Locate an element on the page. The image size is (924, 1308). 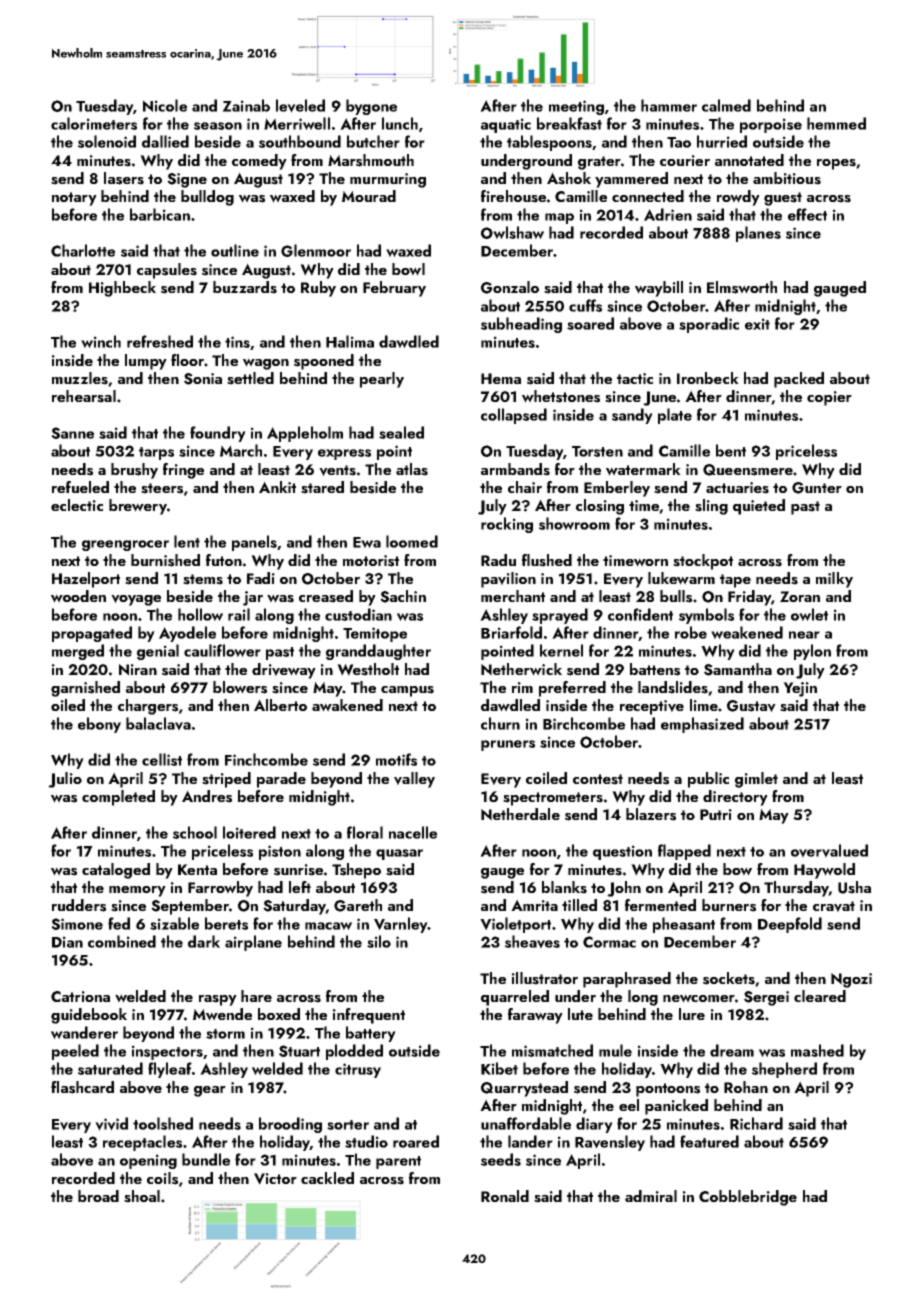
hemmed is located at coordinates (836, 123).
